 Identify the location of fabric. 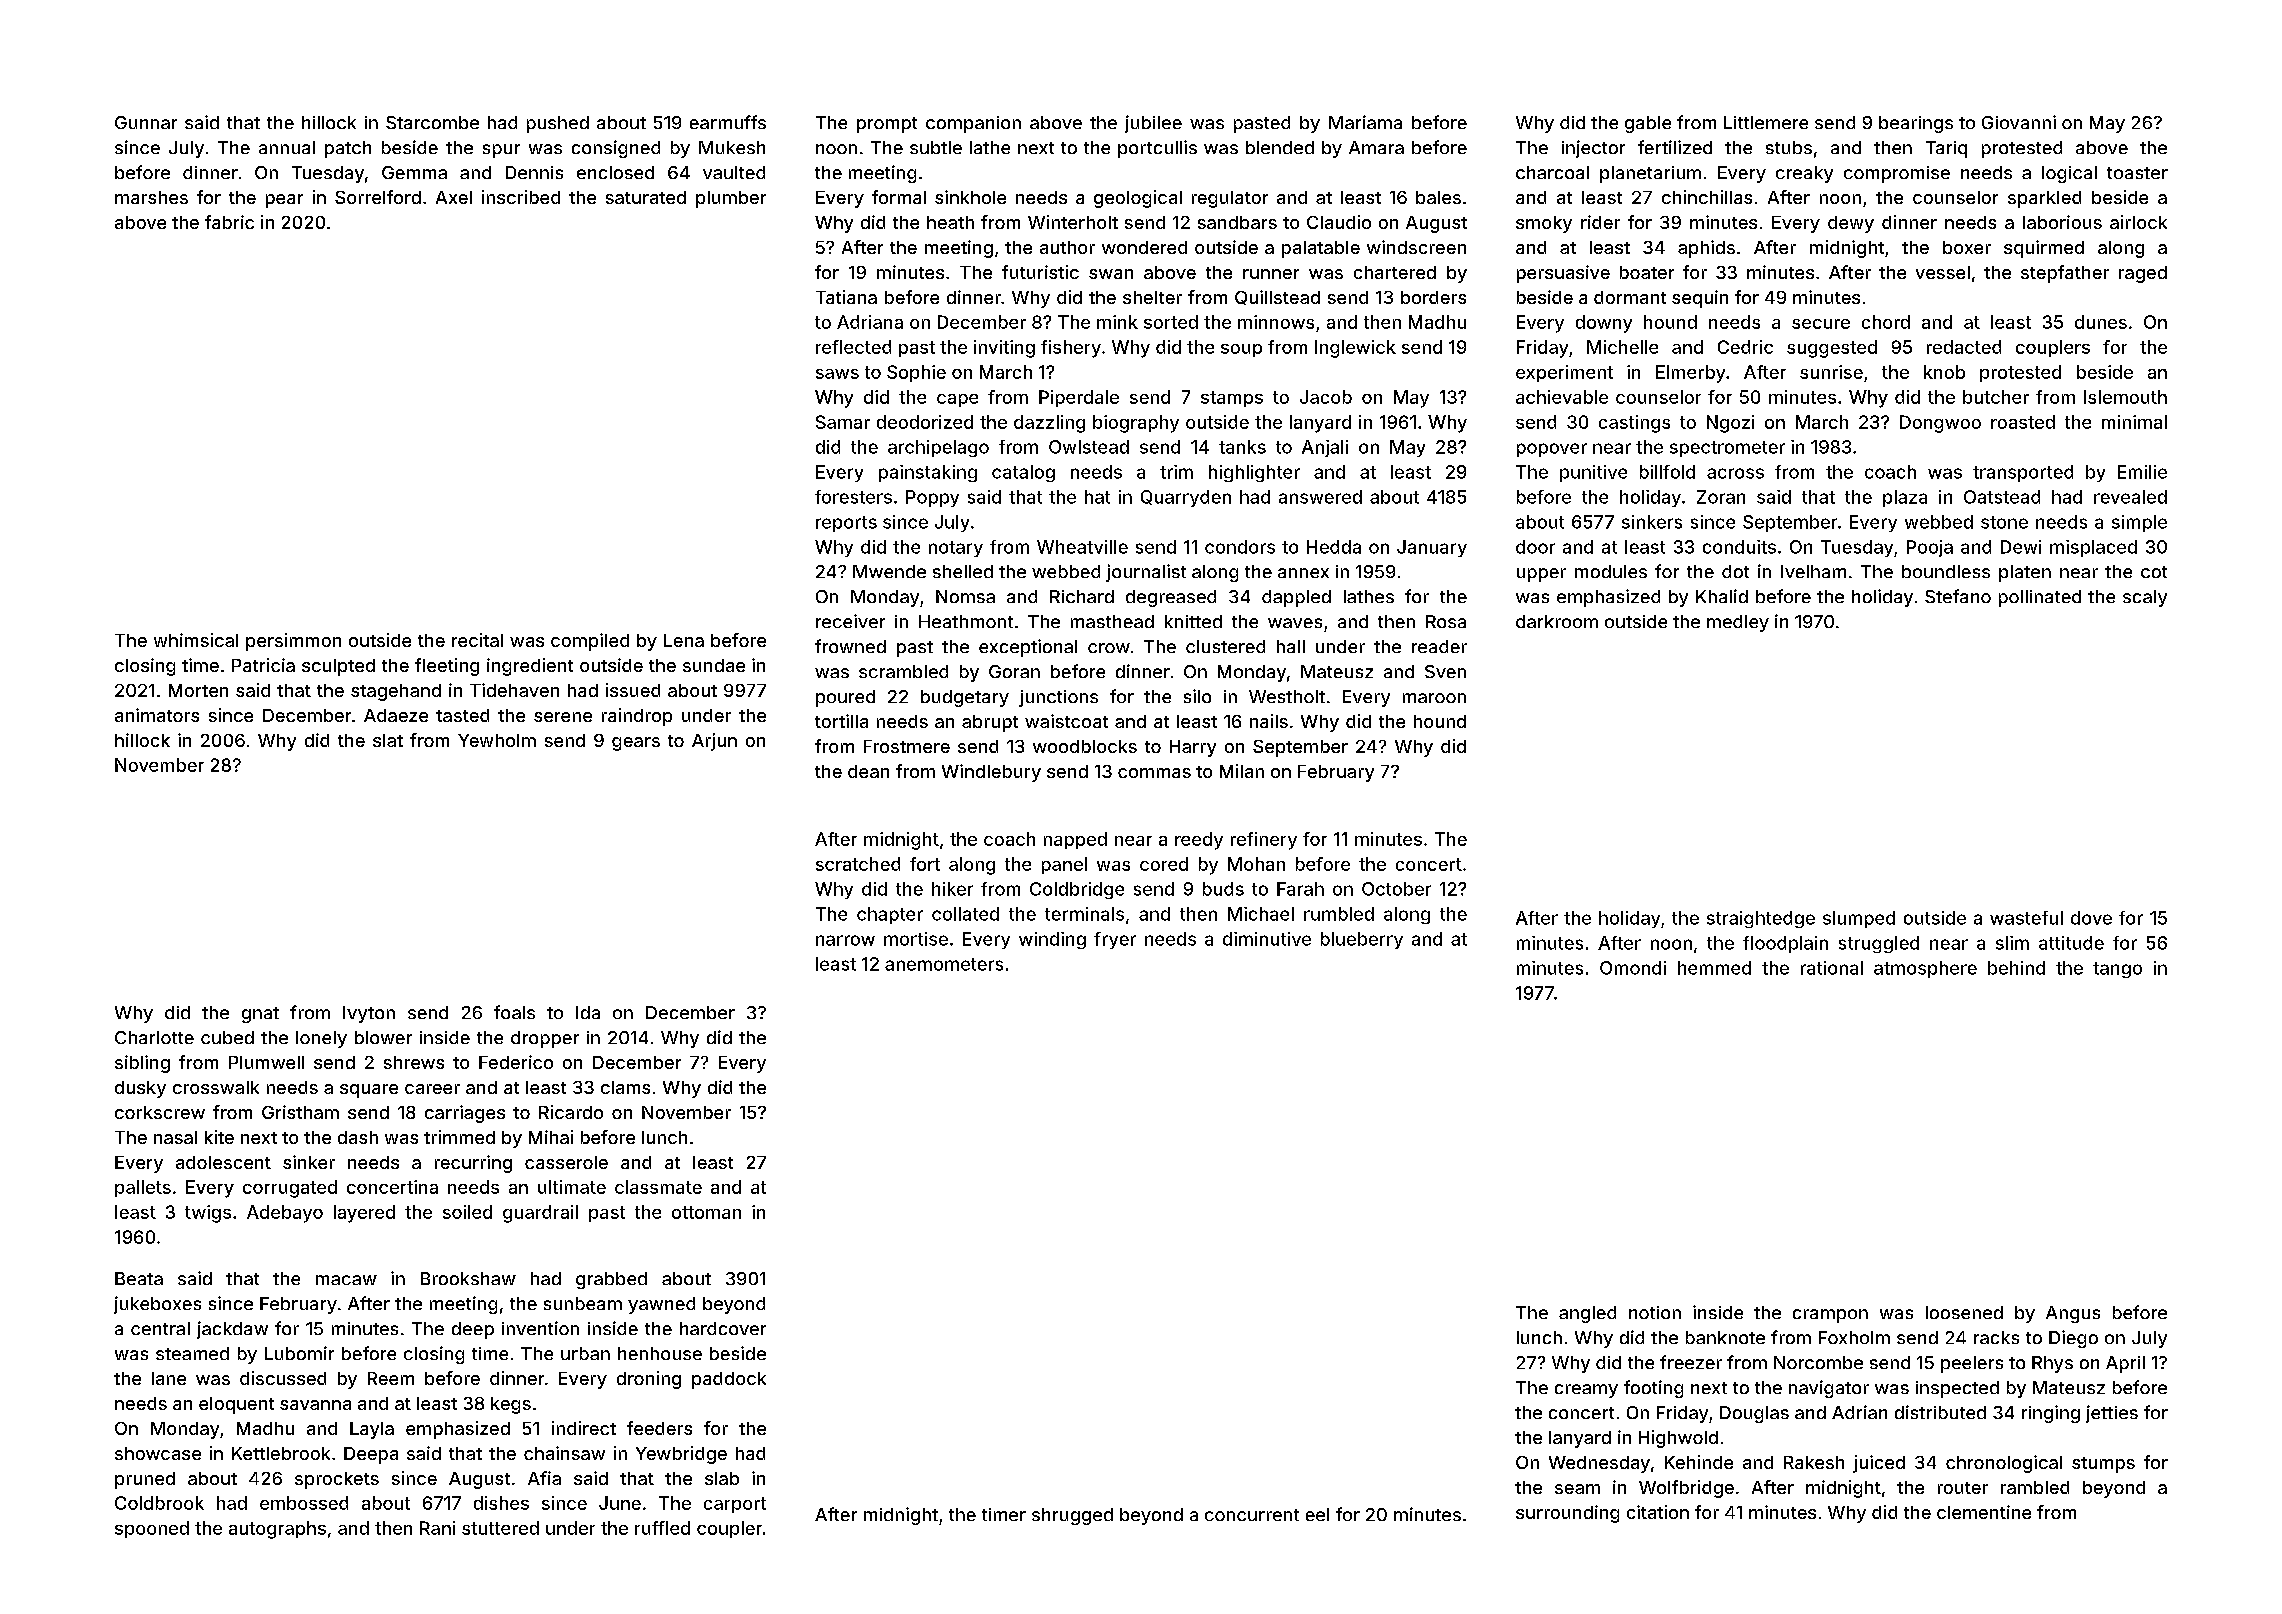
(229, 222).
